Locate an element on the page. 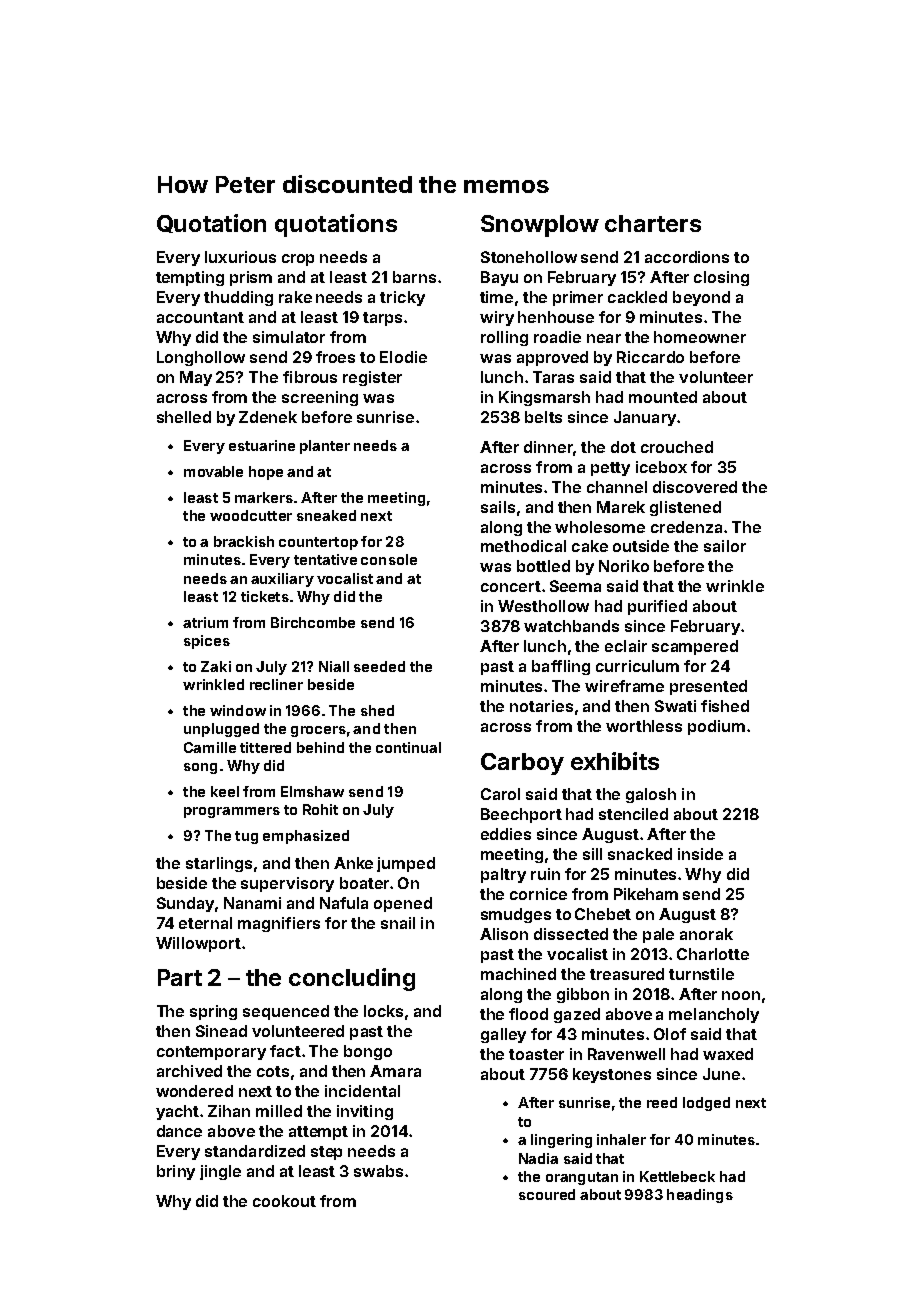 This document has height=1311, width=924. tarps is located at coordinates (382, 319).
